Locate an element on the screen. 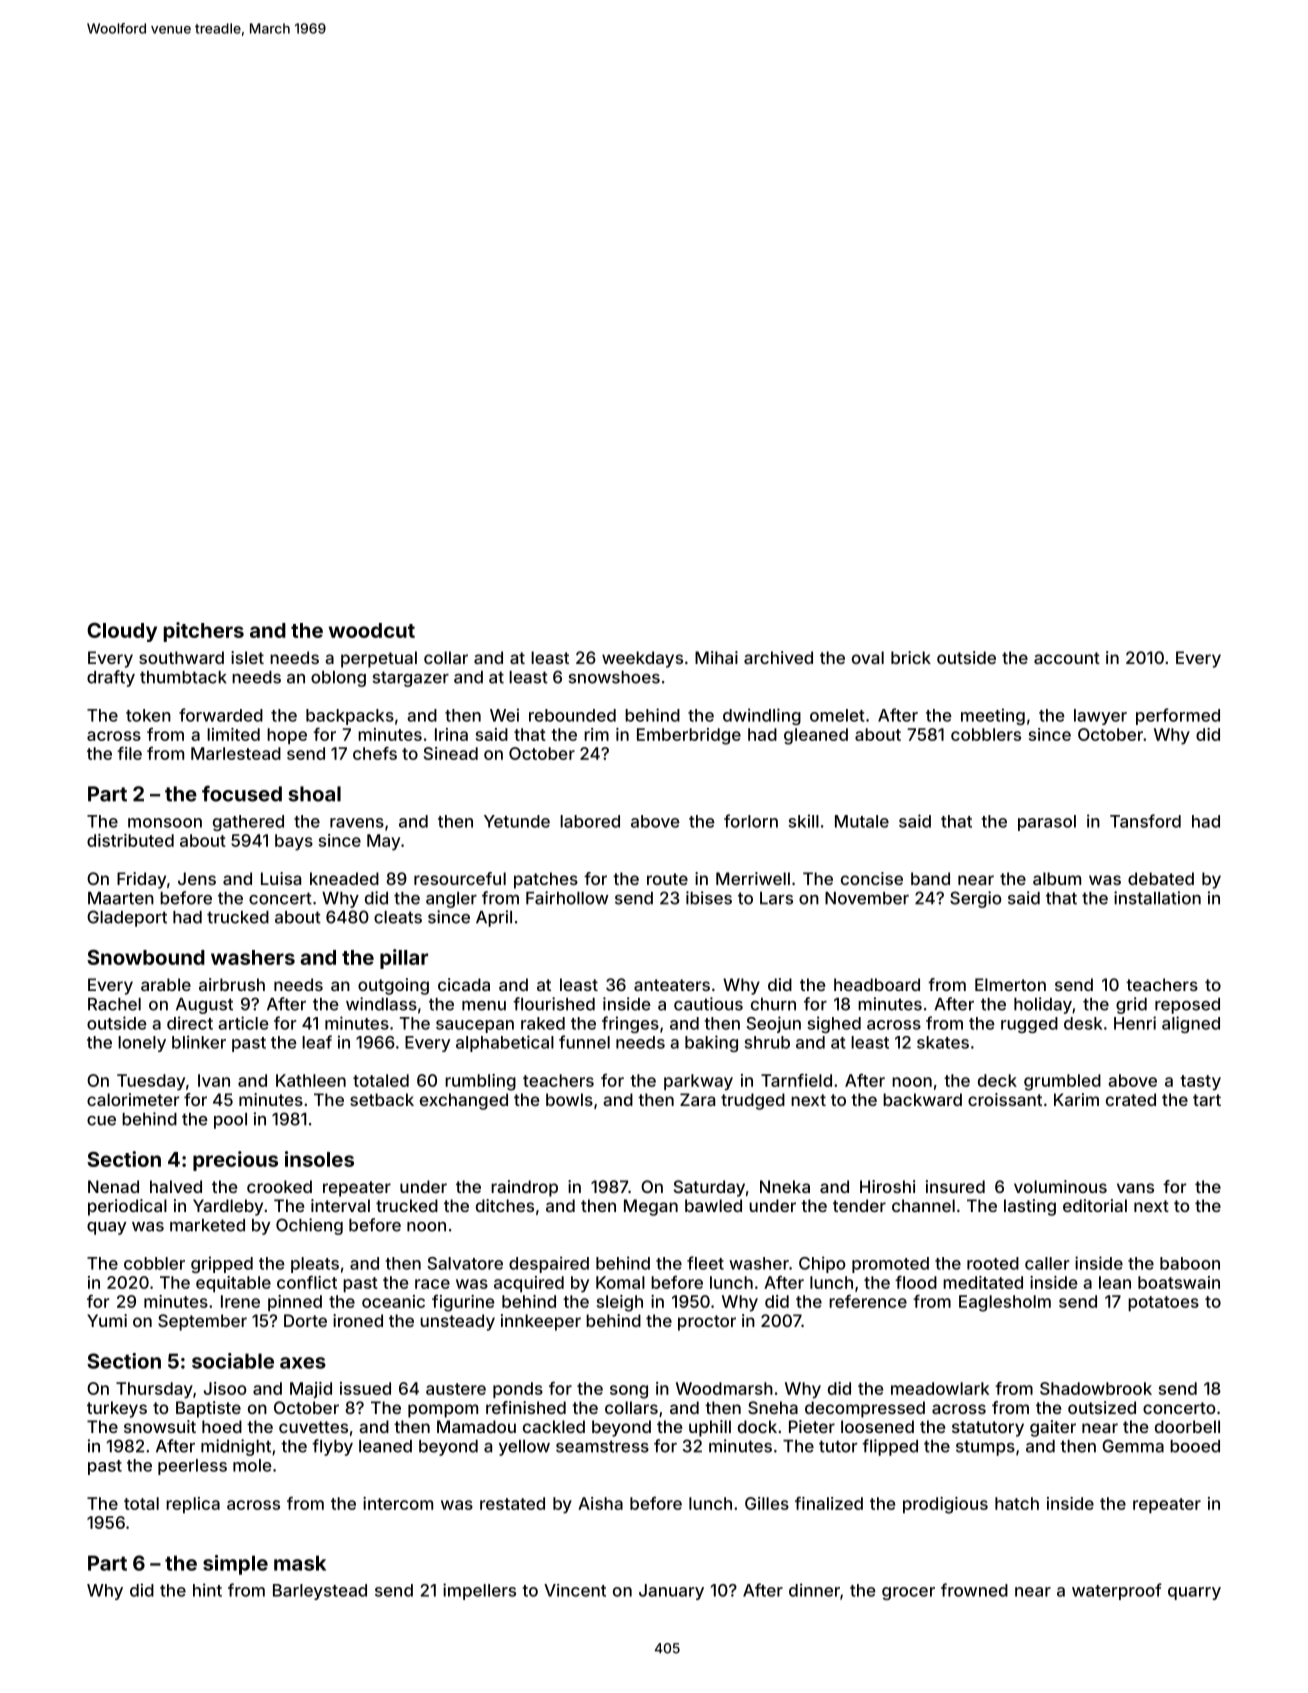 The height and width of the screenshot is (1693, 1308). Marlestead is located at coordinates (236, 753).
